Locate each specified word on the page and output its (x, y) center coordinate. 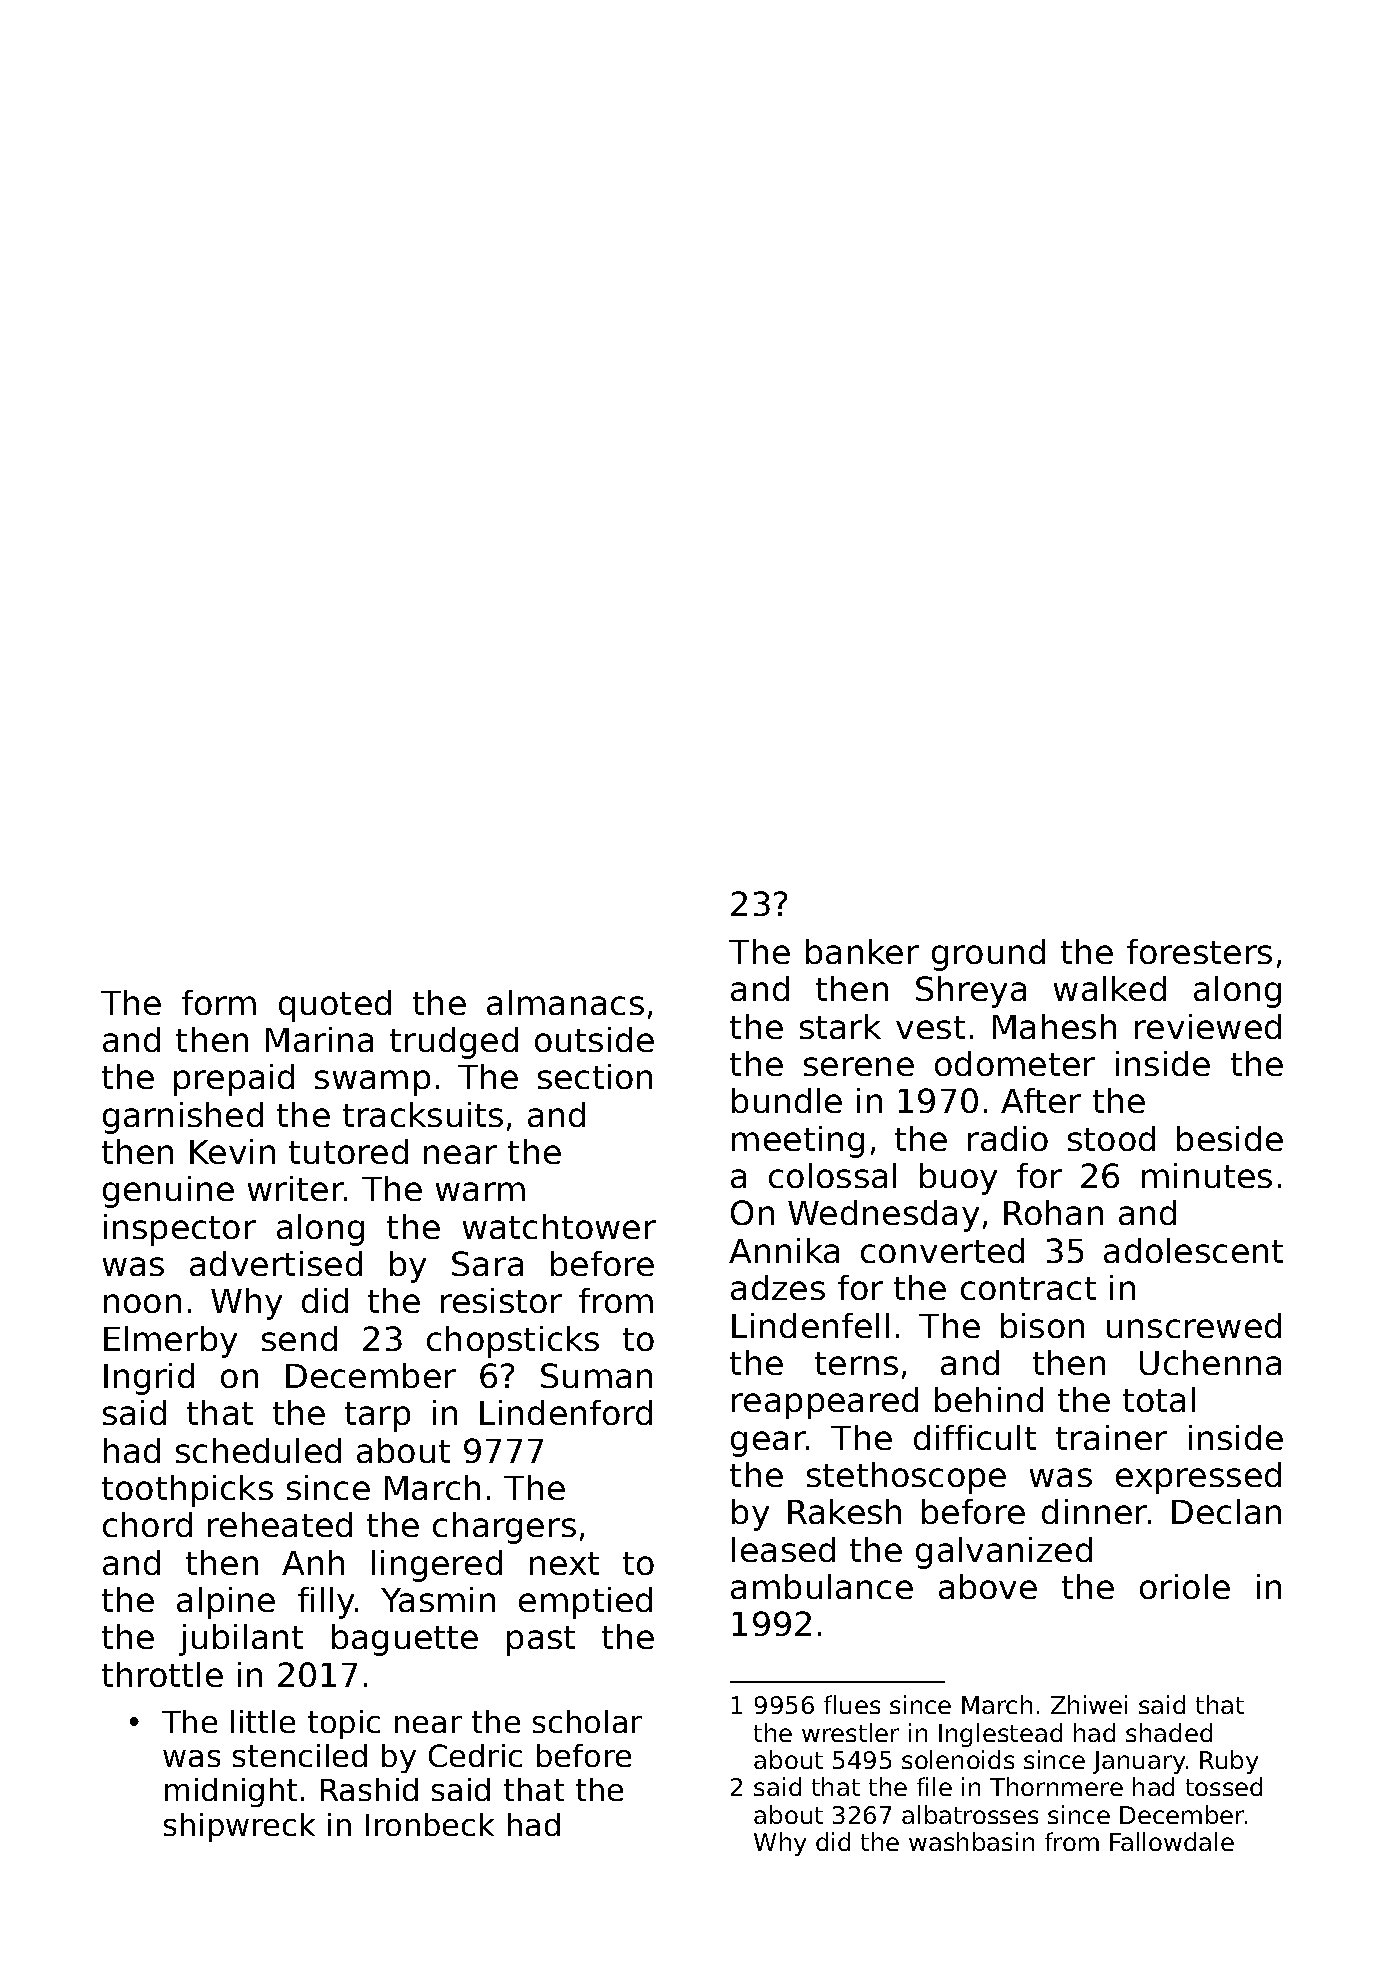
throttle (162, 1674)
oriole (1185, 1586)
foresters (1199, 951)
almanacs (565, 1002)
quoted (335, 1006)
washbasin (971, 1841)
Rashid (369, 1789)
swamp (372, 1083)
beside (1230, 1138)
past (541, 1641)
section (595, 1076)
